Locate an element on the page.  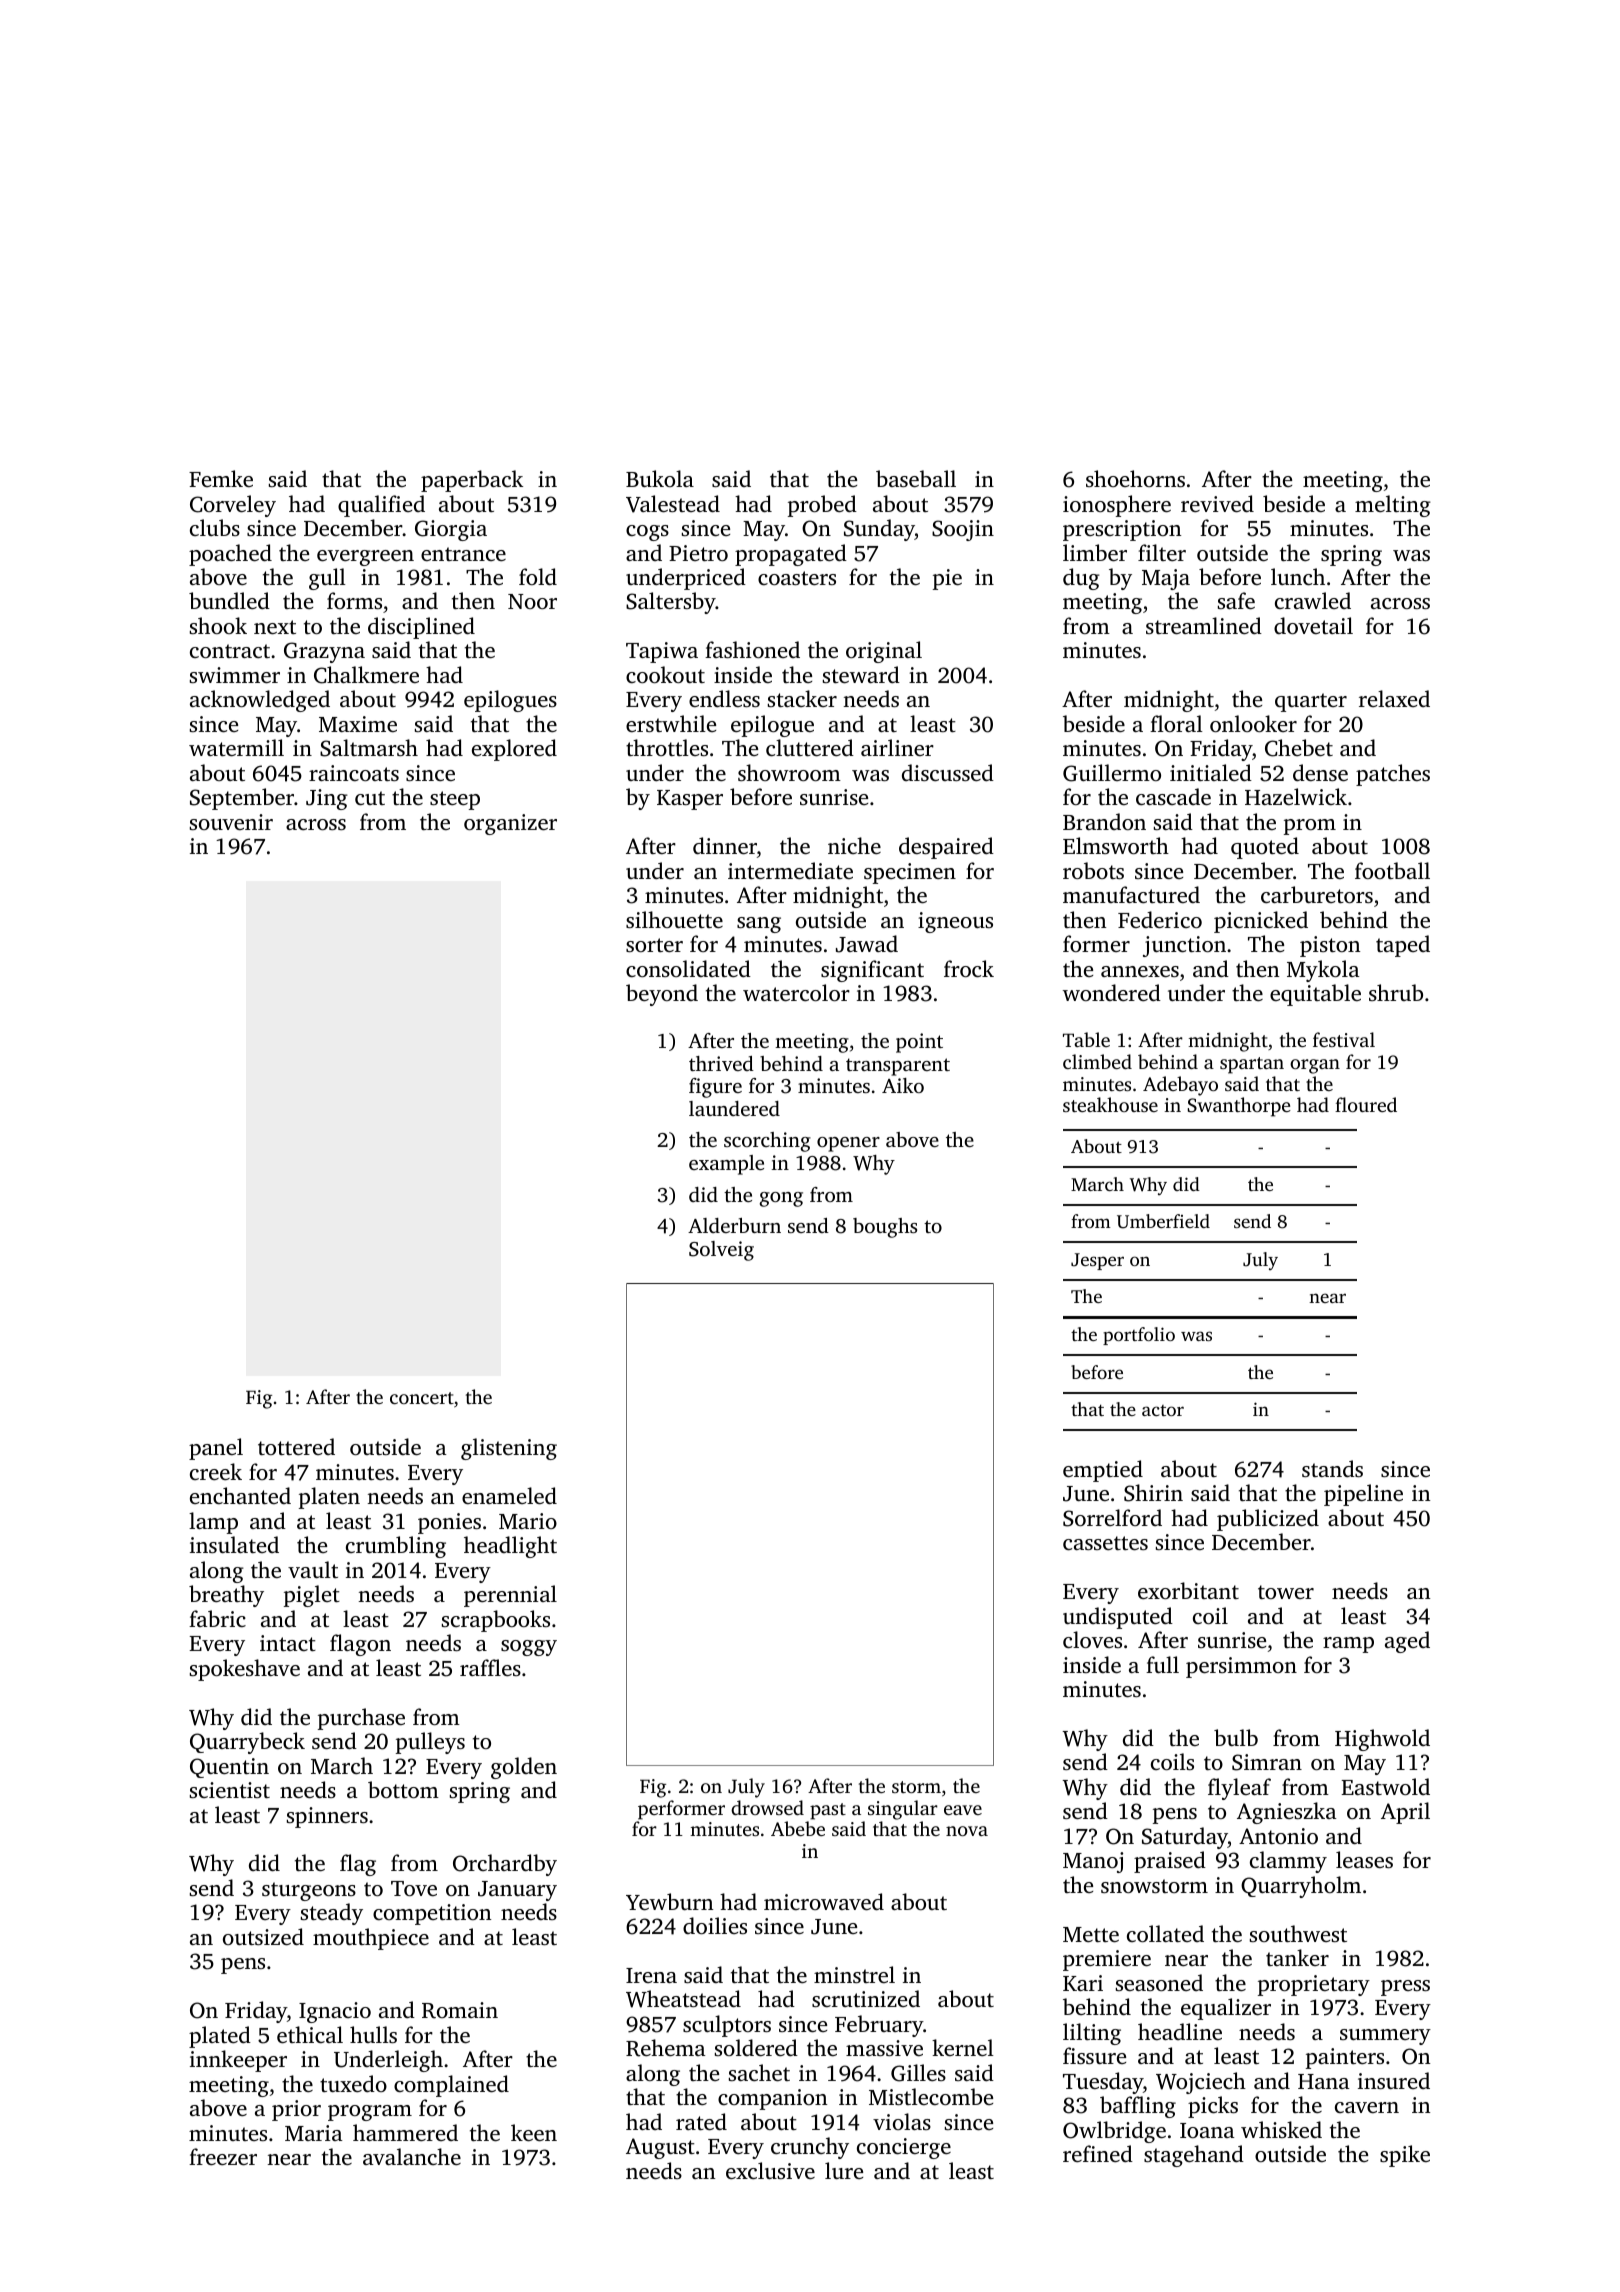
August is located at coordinates (660, 2148).
